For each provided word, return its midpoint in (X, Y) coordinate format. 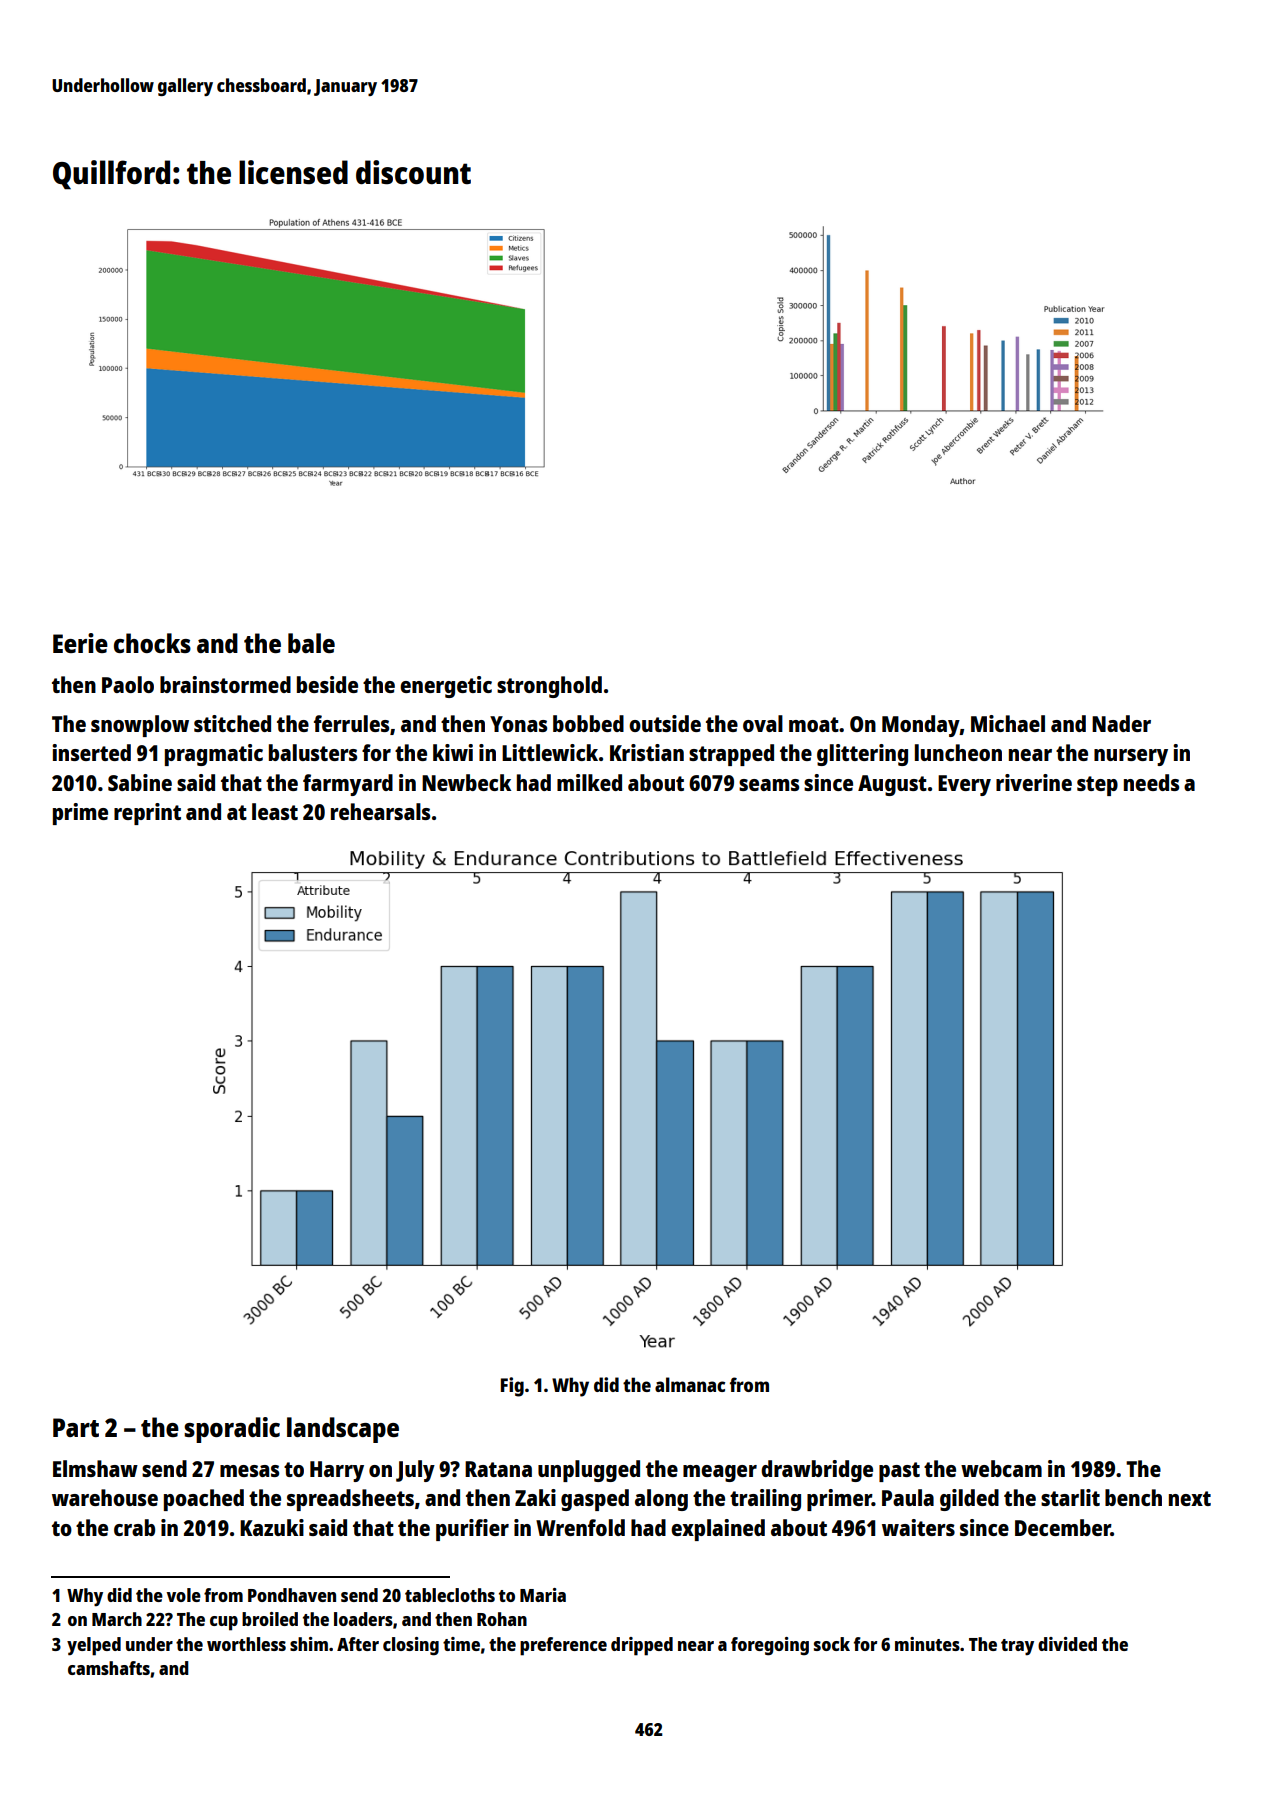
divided (1067, 1644)
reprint (147, 814)
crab (134, 1527)
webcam (1001, 1468)
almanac (690, 1384)
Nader (1121, 723)
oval (763, 723)
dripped (642, 1646)
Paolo (128, 684)
